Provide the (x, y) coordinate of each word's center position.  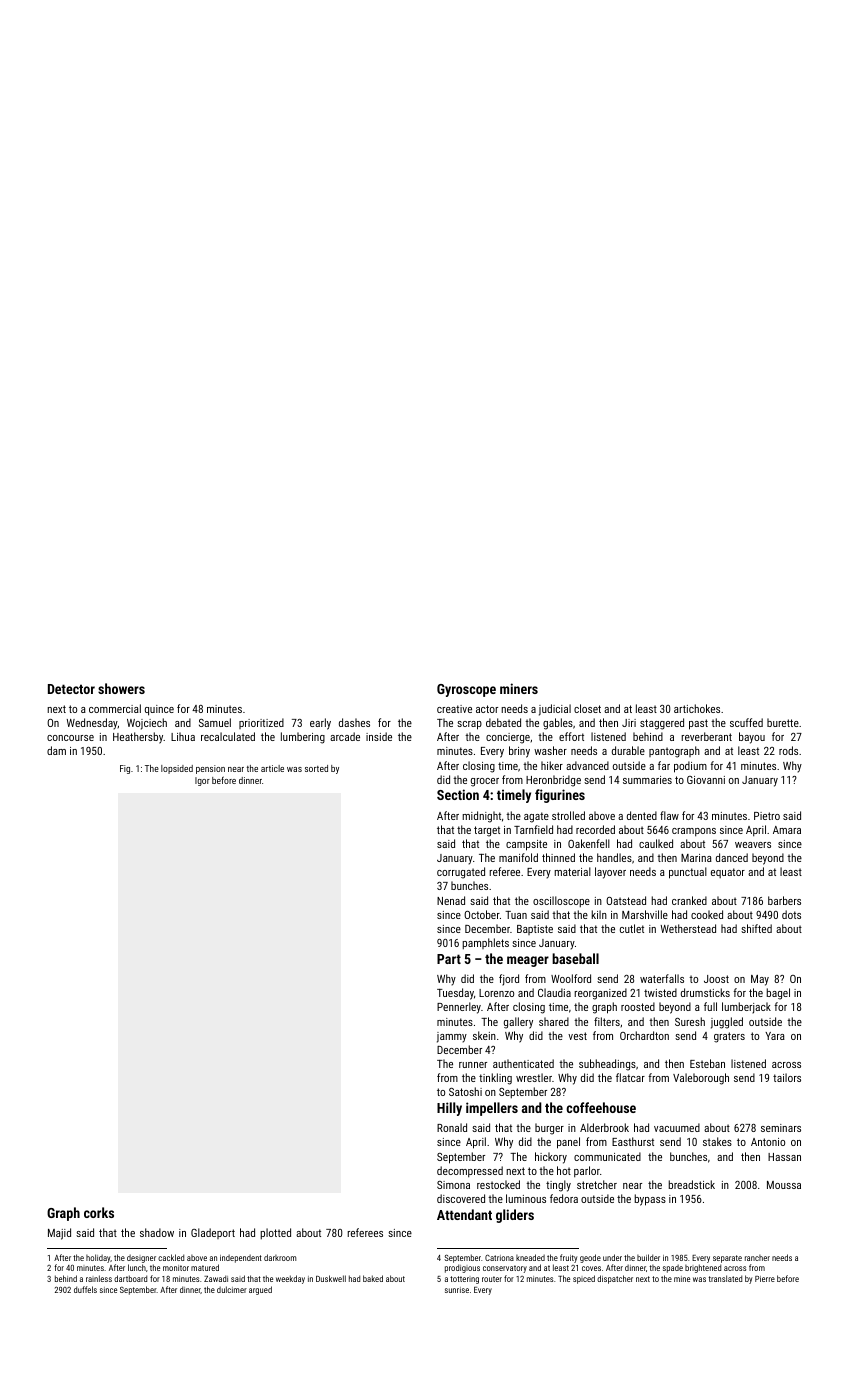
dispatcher (615, 1279)
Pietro (767, 816)
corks (99, 1212)
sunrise (457, 1290)
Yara (775, 1036)
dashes (354, 722)
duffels (85, 1289)
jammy (452, 1037)
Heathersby (138, 738)
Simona (453, 1185)
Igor (202, 781)
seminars (781, 1128)
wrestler (534, 1077)
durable (628, 750)
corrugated (461, 873)
